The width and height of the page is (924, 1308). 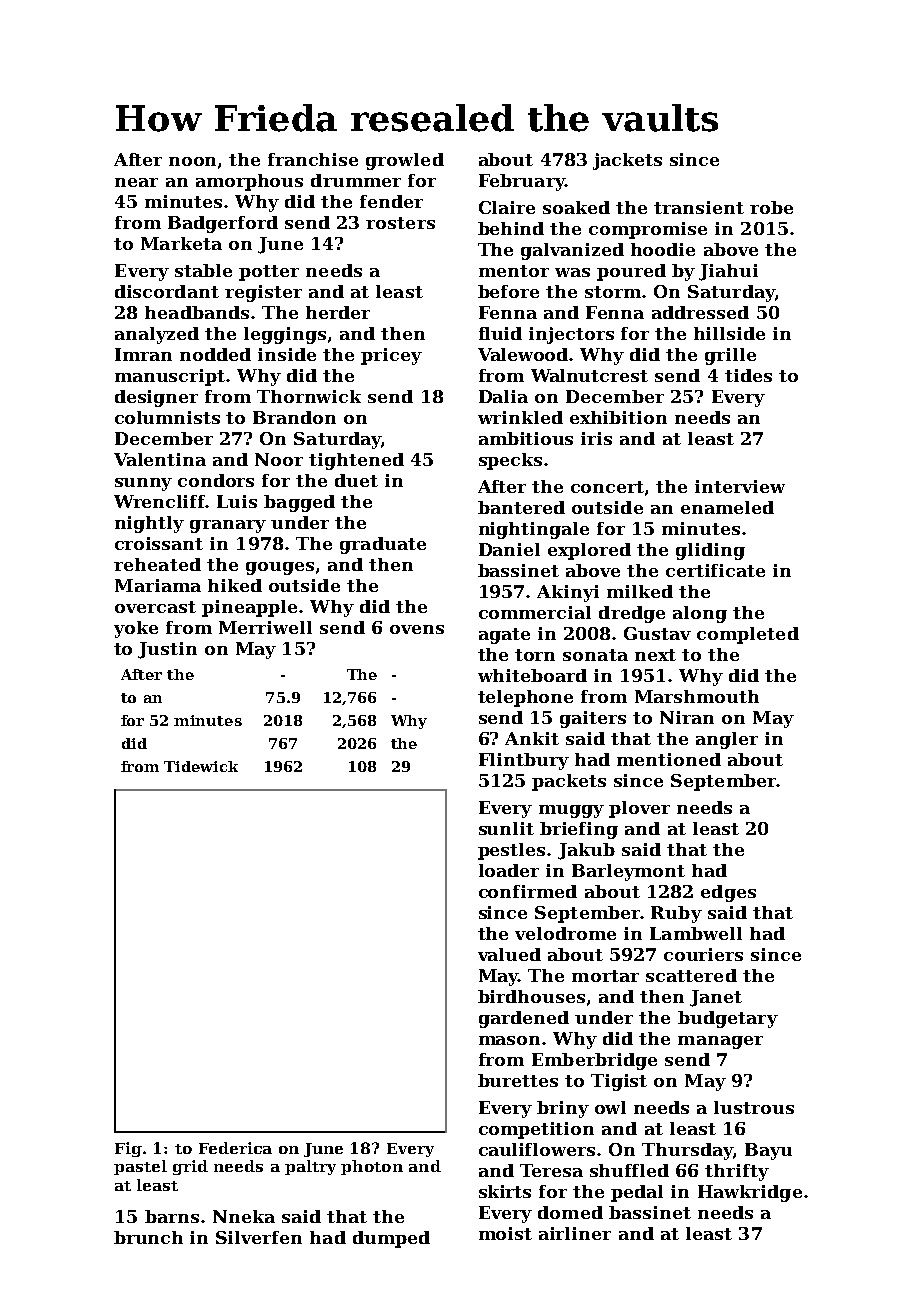 I want to click on noon, so click(x=192, y=161).
